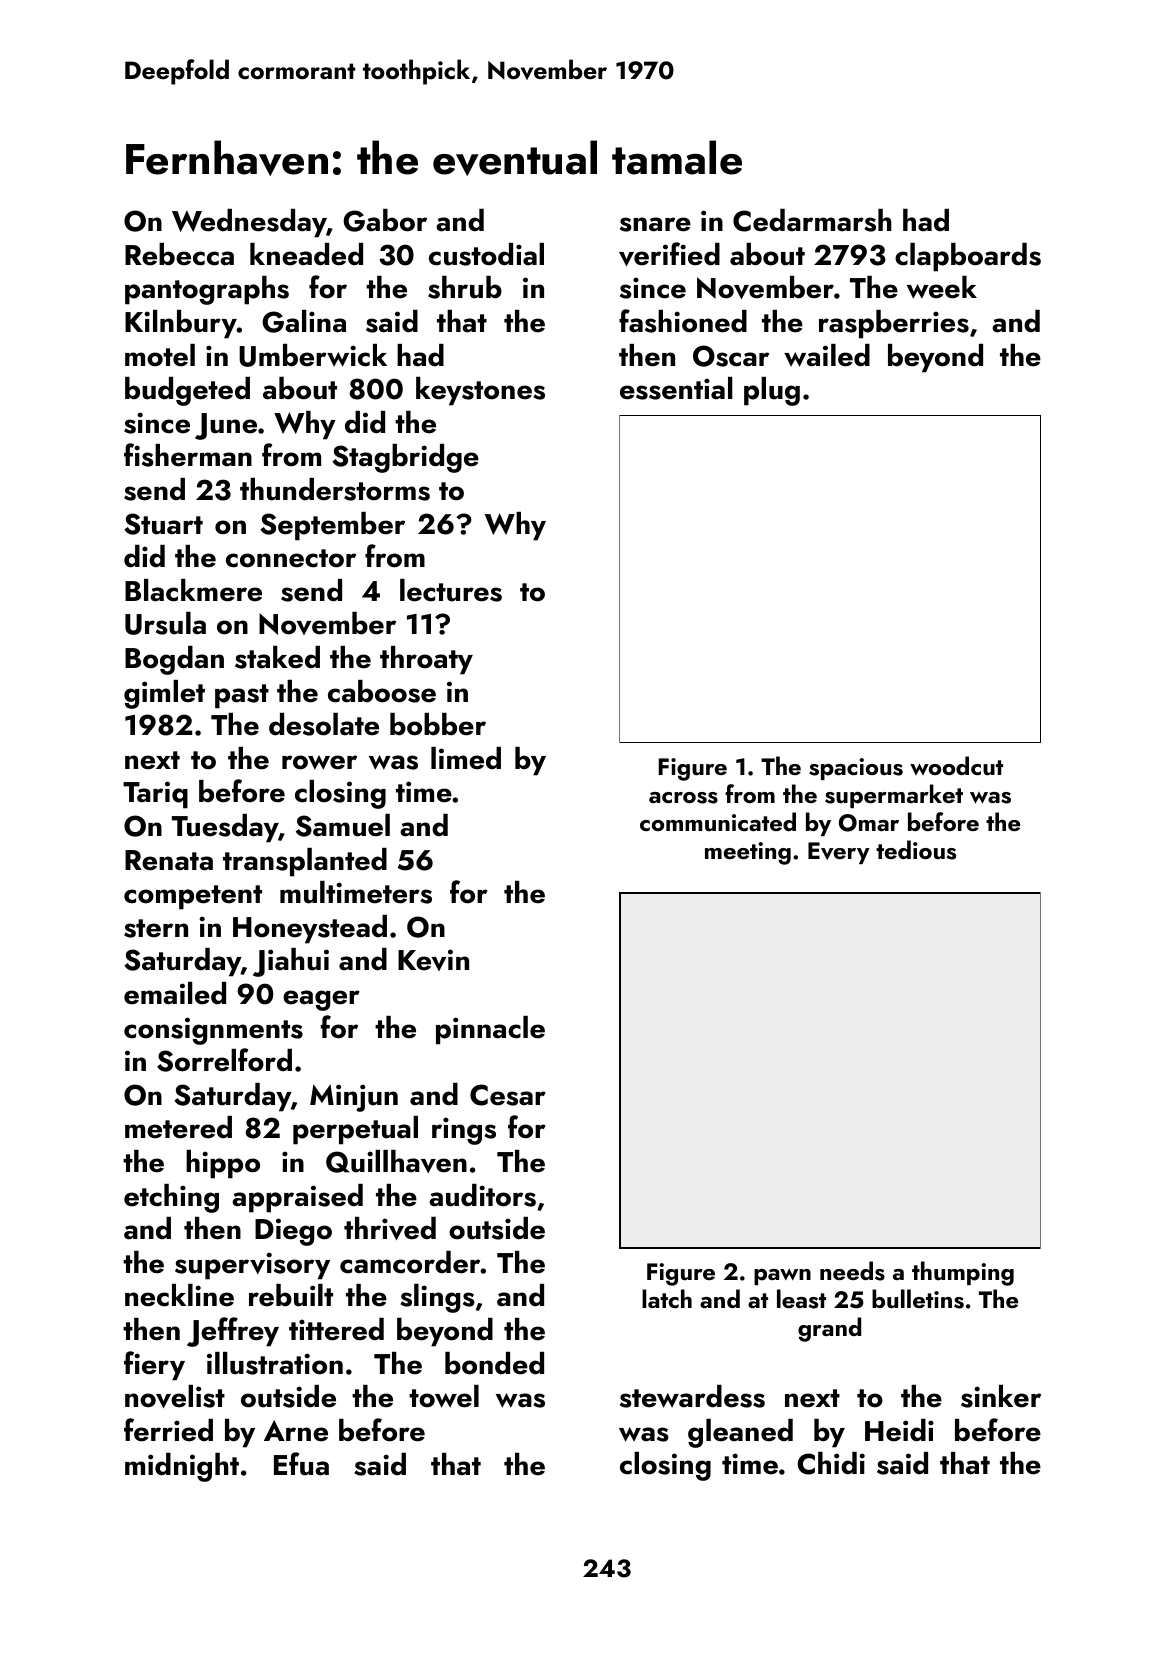 The width and height of the document is (1165, 1654). I want to click on needs, so click(852, 1271).
